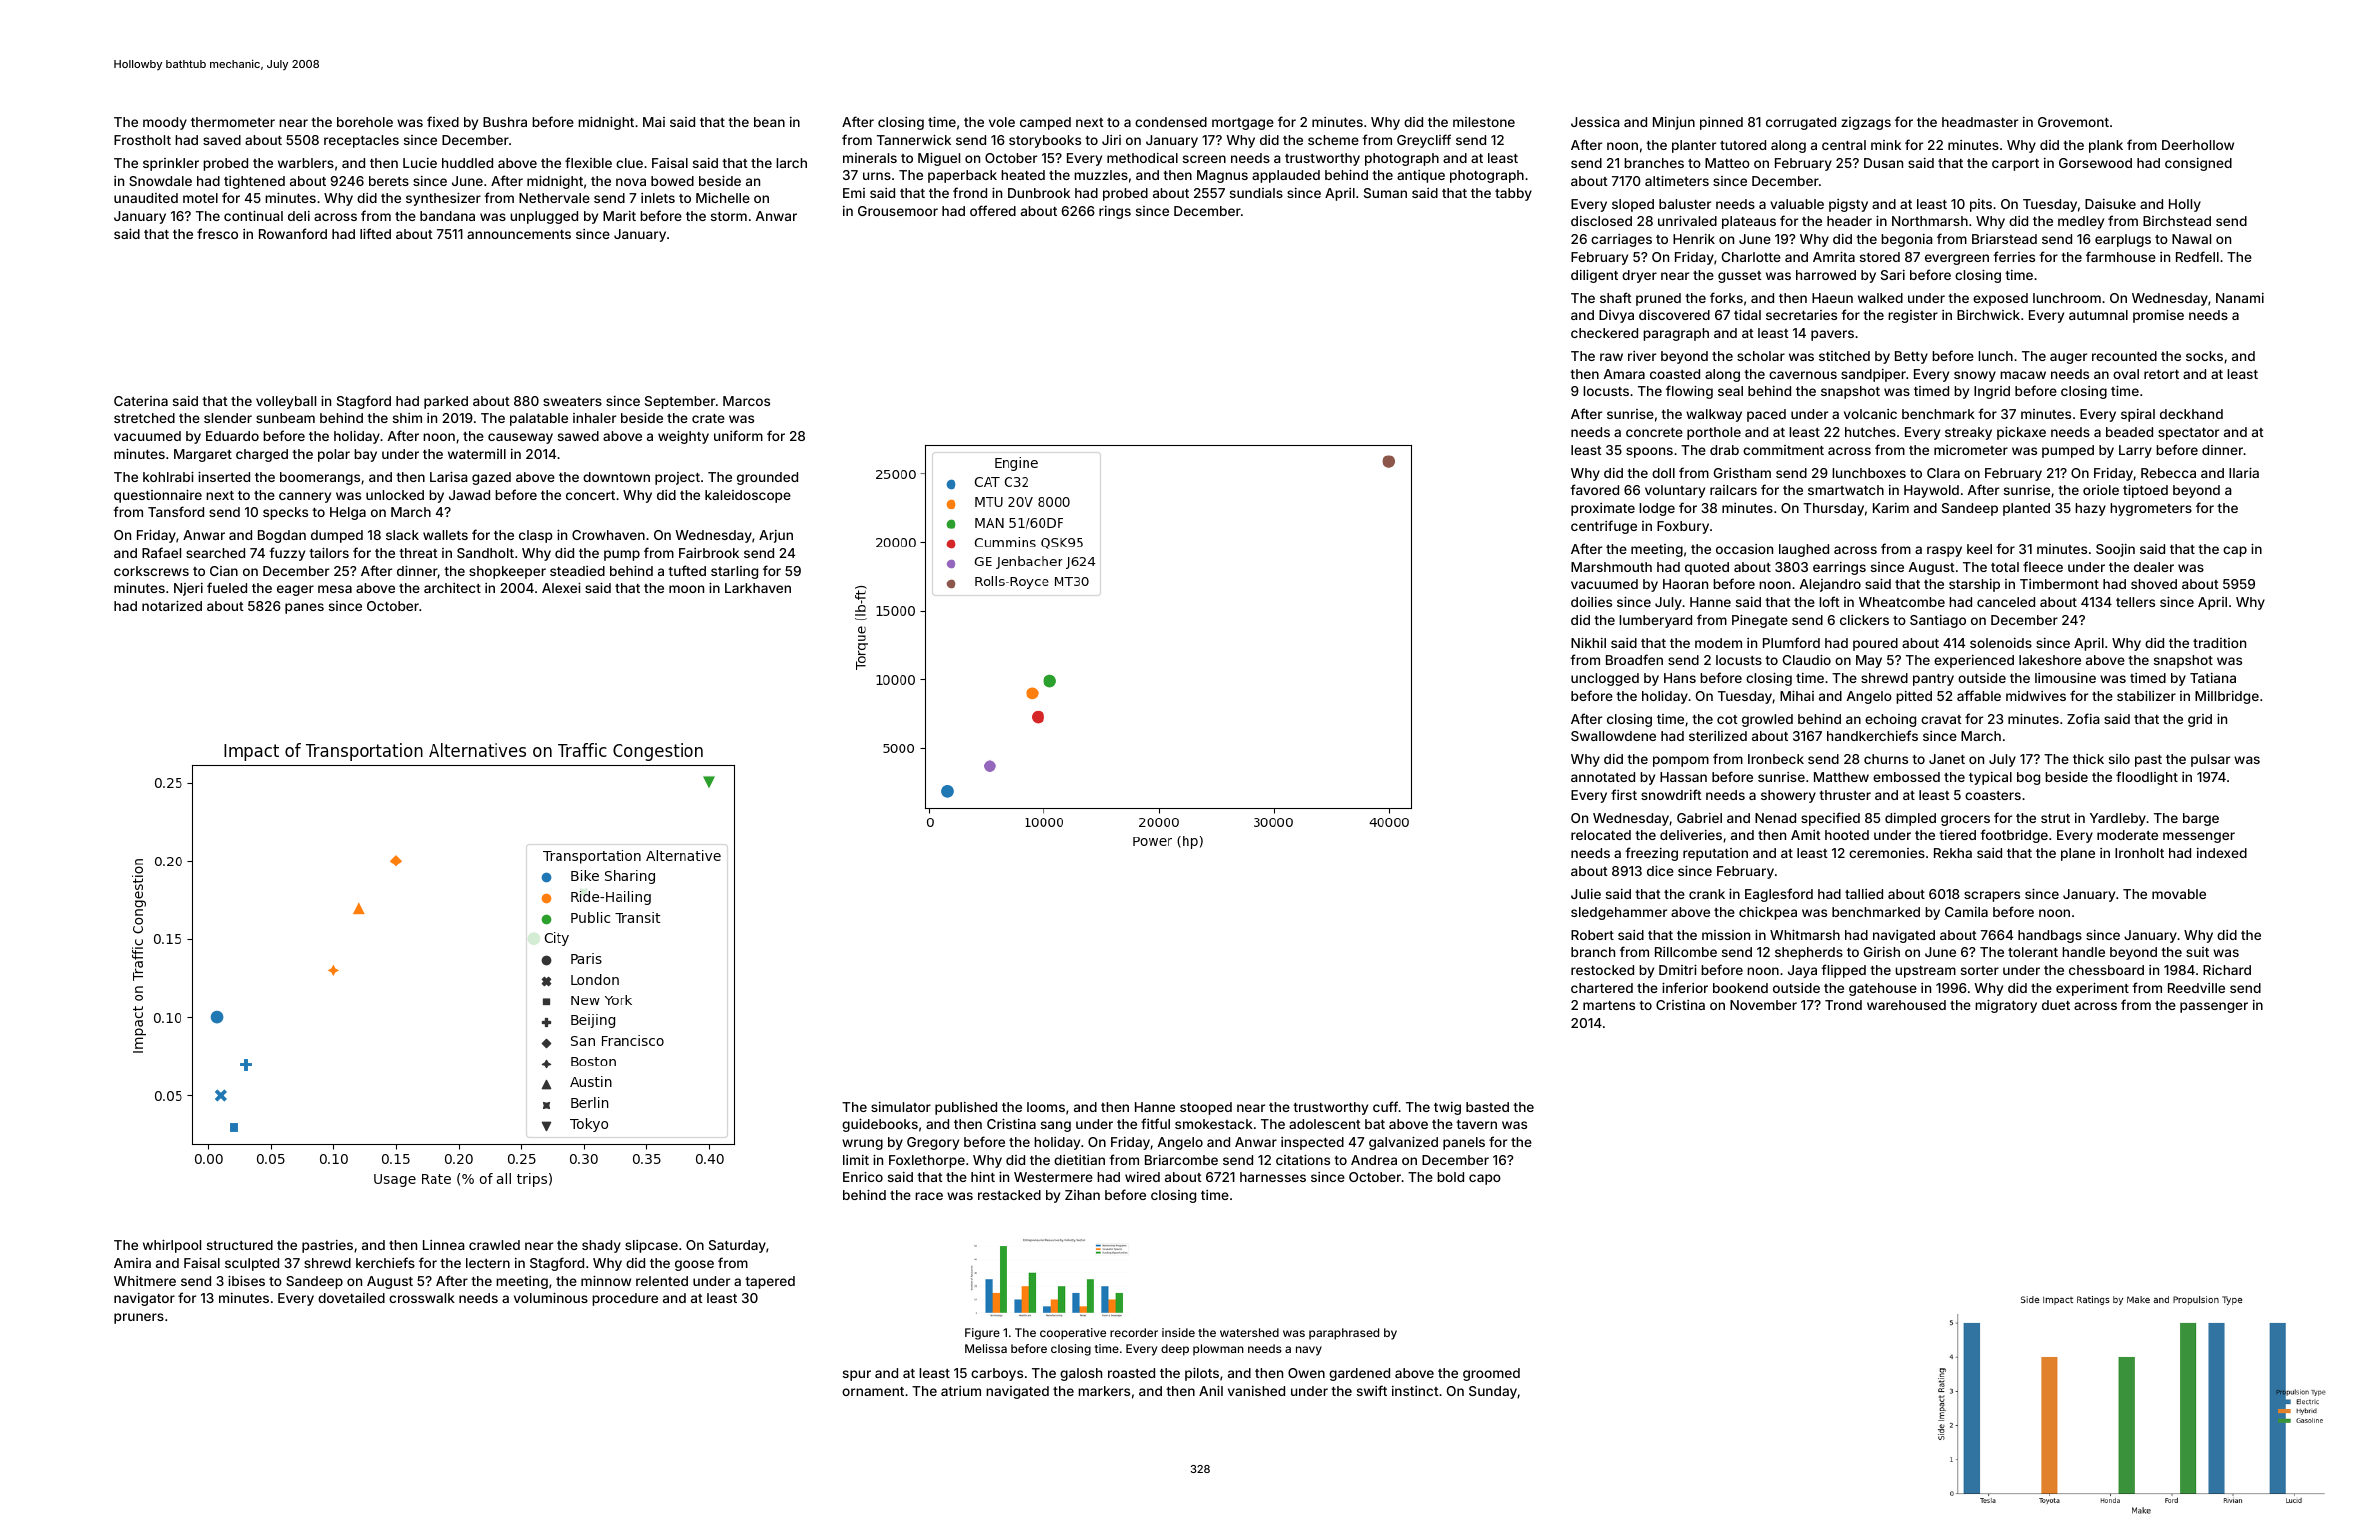 The image size is (2380, 1540). What do you see at coordinates (172, 606) in the screenshot?
I see `notarized` at bounding box center [172, 606].
